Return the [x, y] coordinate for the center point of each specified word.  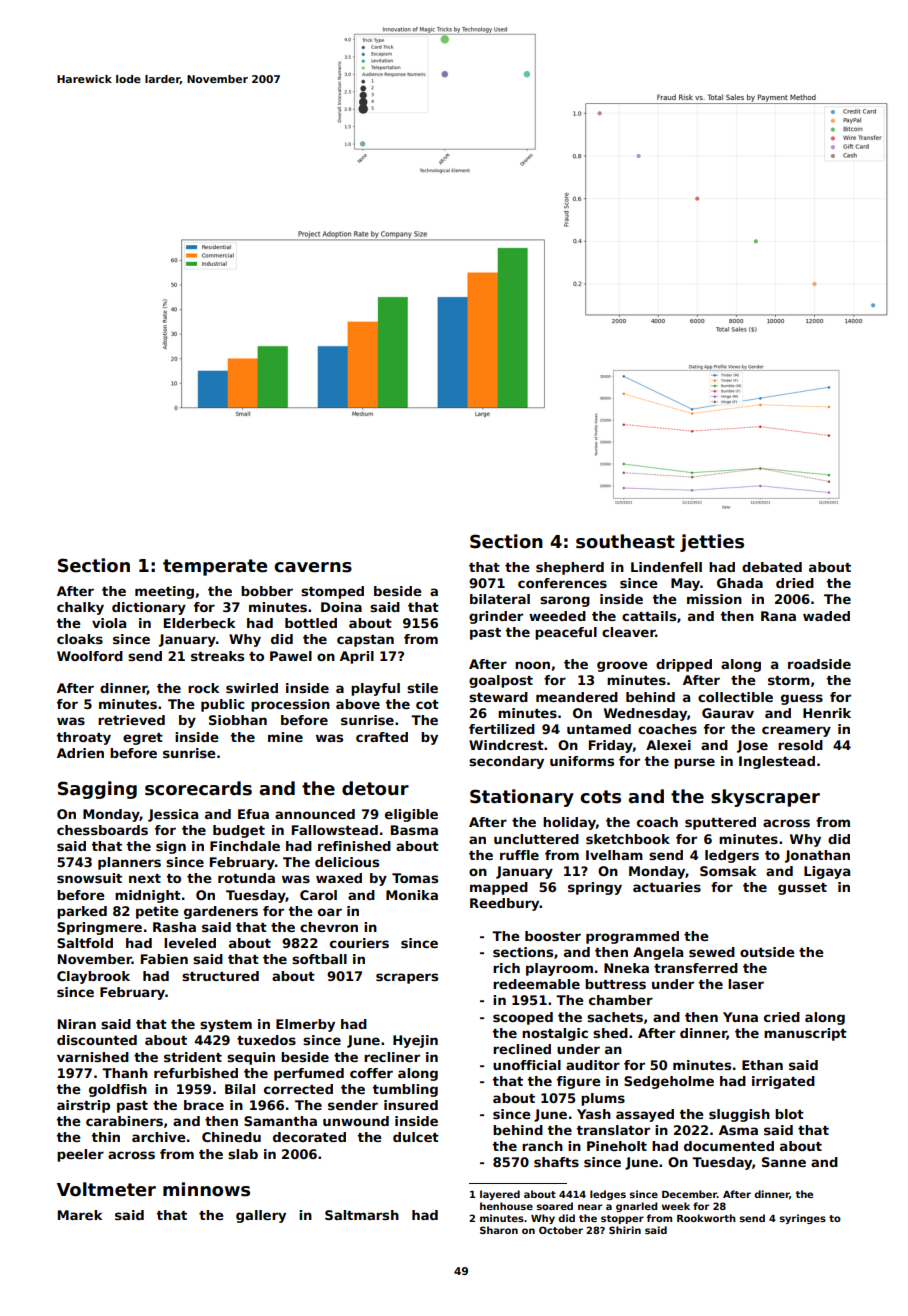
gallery [261, 1216]
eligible [411, 815]
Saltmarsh [362, 1215]
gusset [802, 889]
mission [714, 599]
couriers [359, 943]
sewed [712, 952]
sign [171, 847]
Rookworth [706, 1218]
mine [285, 737]
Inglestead [777, 762]
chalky [80, 608]
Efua [253, 814]
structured [220, 976]
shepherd [570, 568]
